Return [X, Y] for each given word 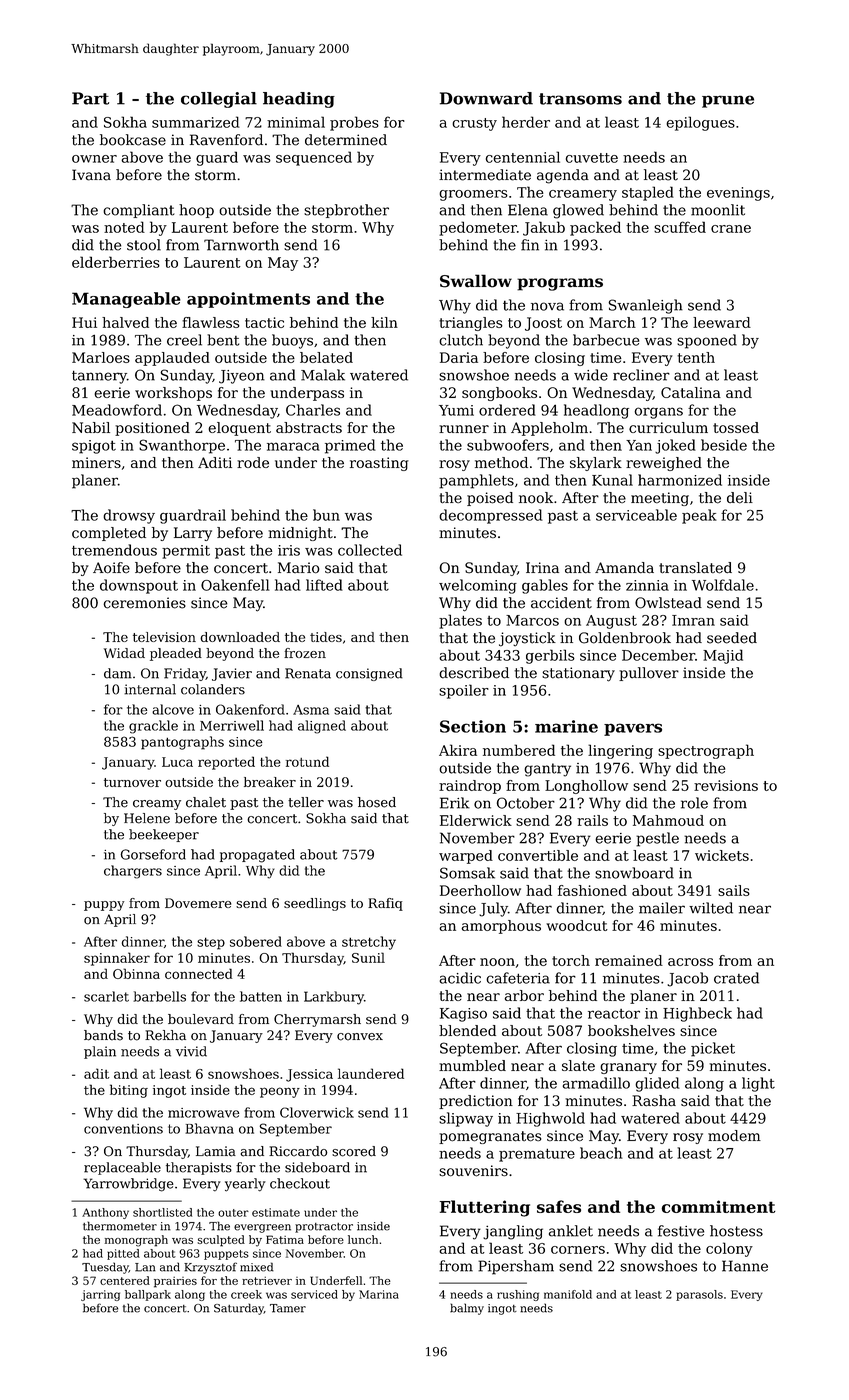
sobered [256, 941]
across [690, 962]
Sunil [368, 957]
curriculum [668, 427]
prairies [175, 1282]
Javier [232, 674]
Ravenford [226, 140]
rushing [518, 1295]
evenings [738, 194]
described [474, 673]
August [611, 622]
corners [578, 1250]
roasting [379, 464]
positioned [152, 429]
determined [346, 140]
